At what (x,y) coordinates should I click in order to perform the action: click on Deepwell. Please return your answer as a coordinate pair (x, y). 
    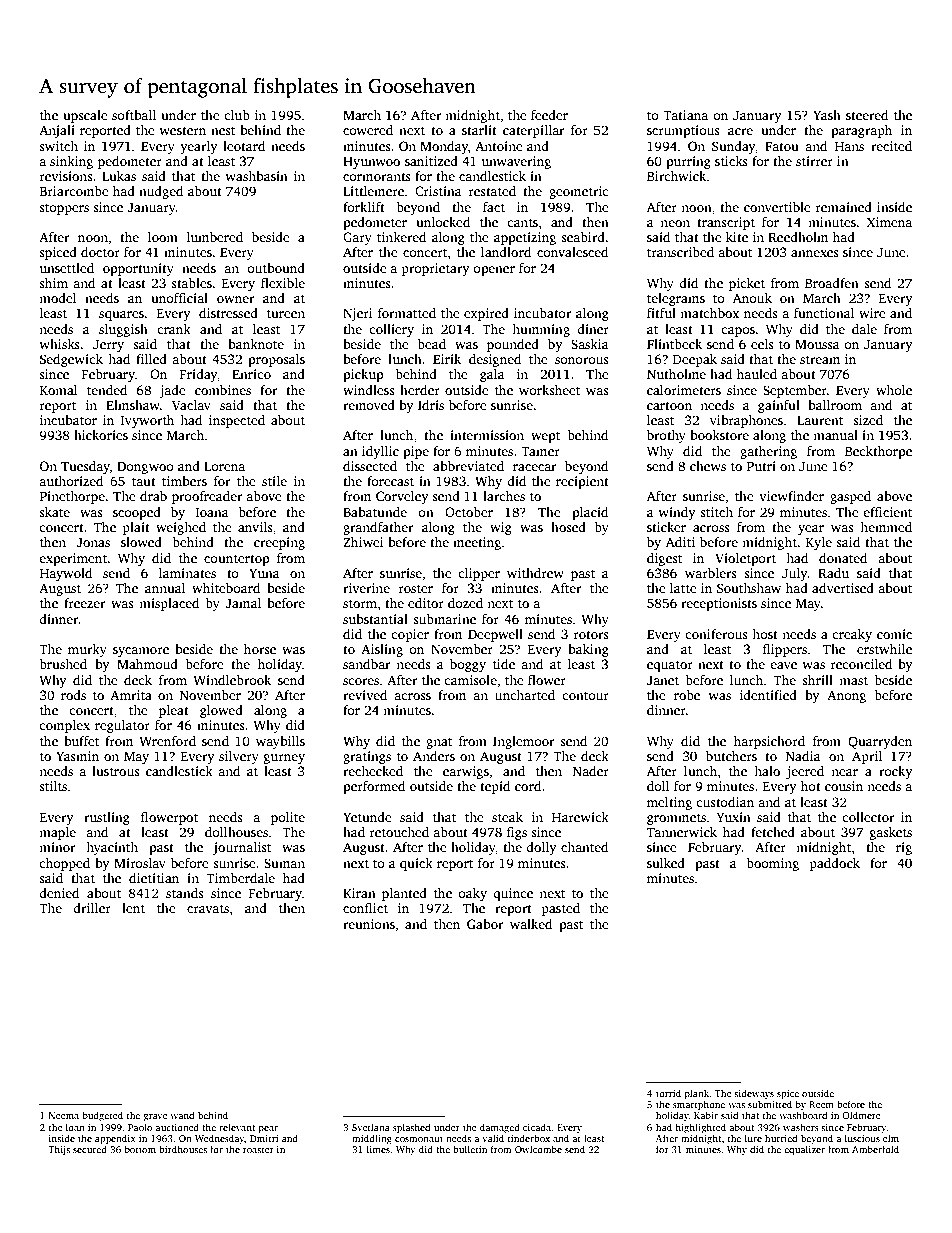
    Looking at the image, I should click on (495, 635).
